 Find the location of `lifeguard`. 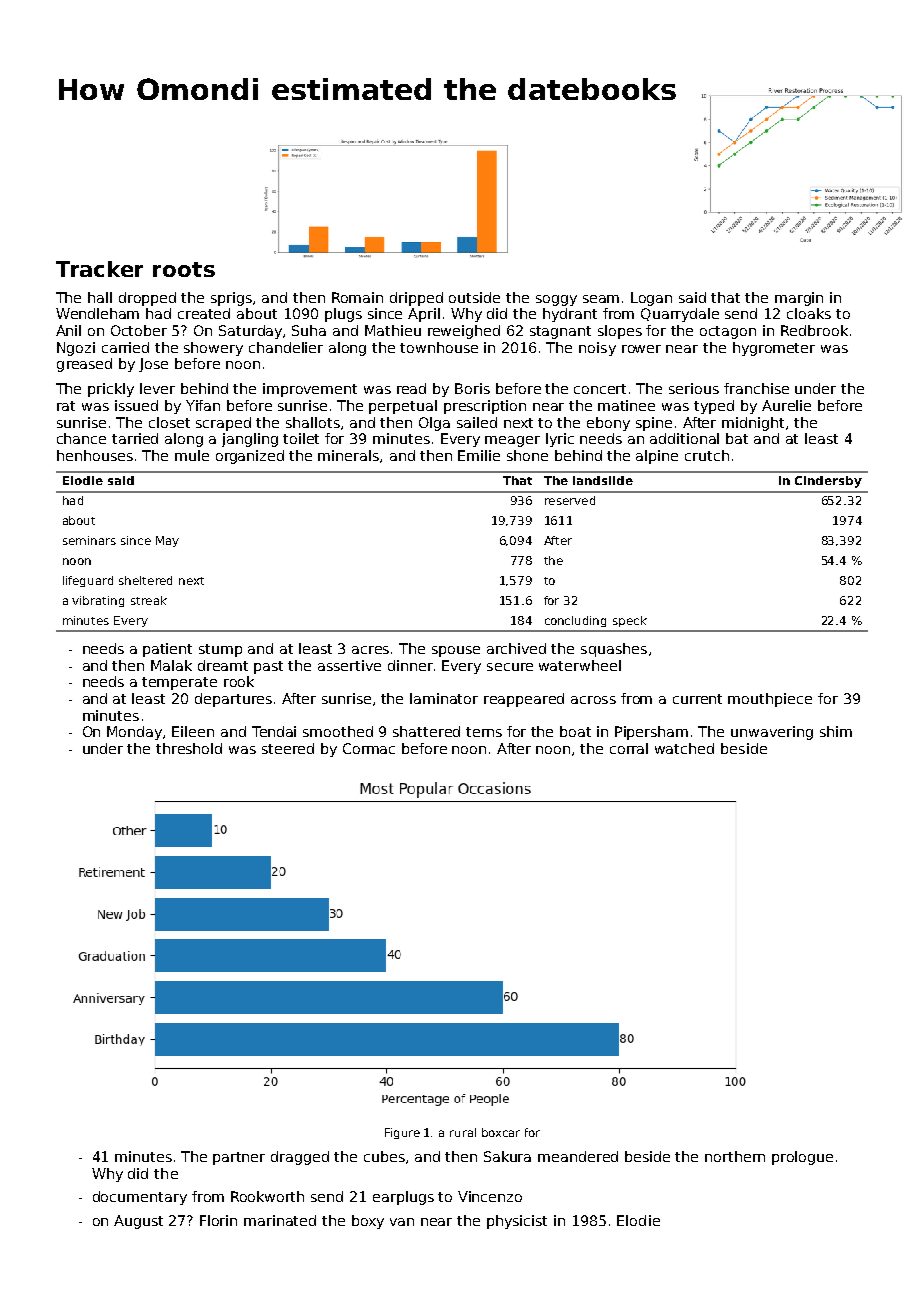

lifeguard is located at coordinates (88, 581).
